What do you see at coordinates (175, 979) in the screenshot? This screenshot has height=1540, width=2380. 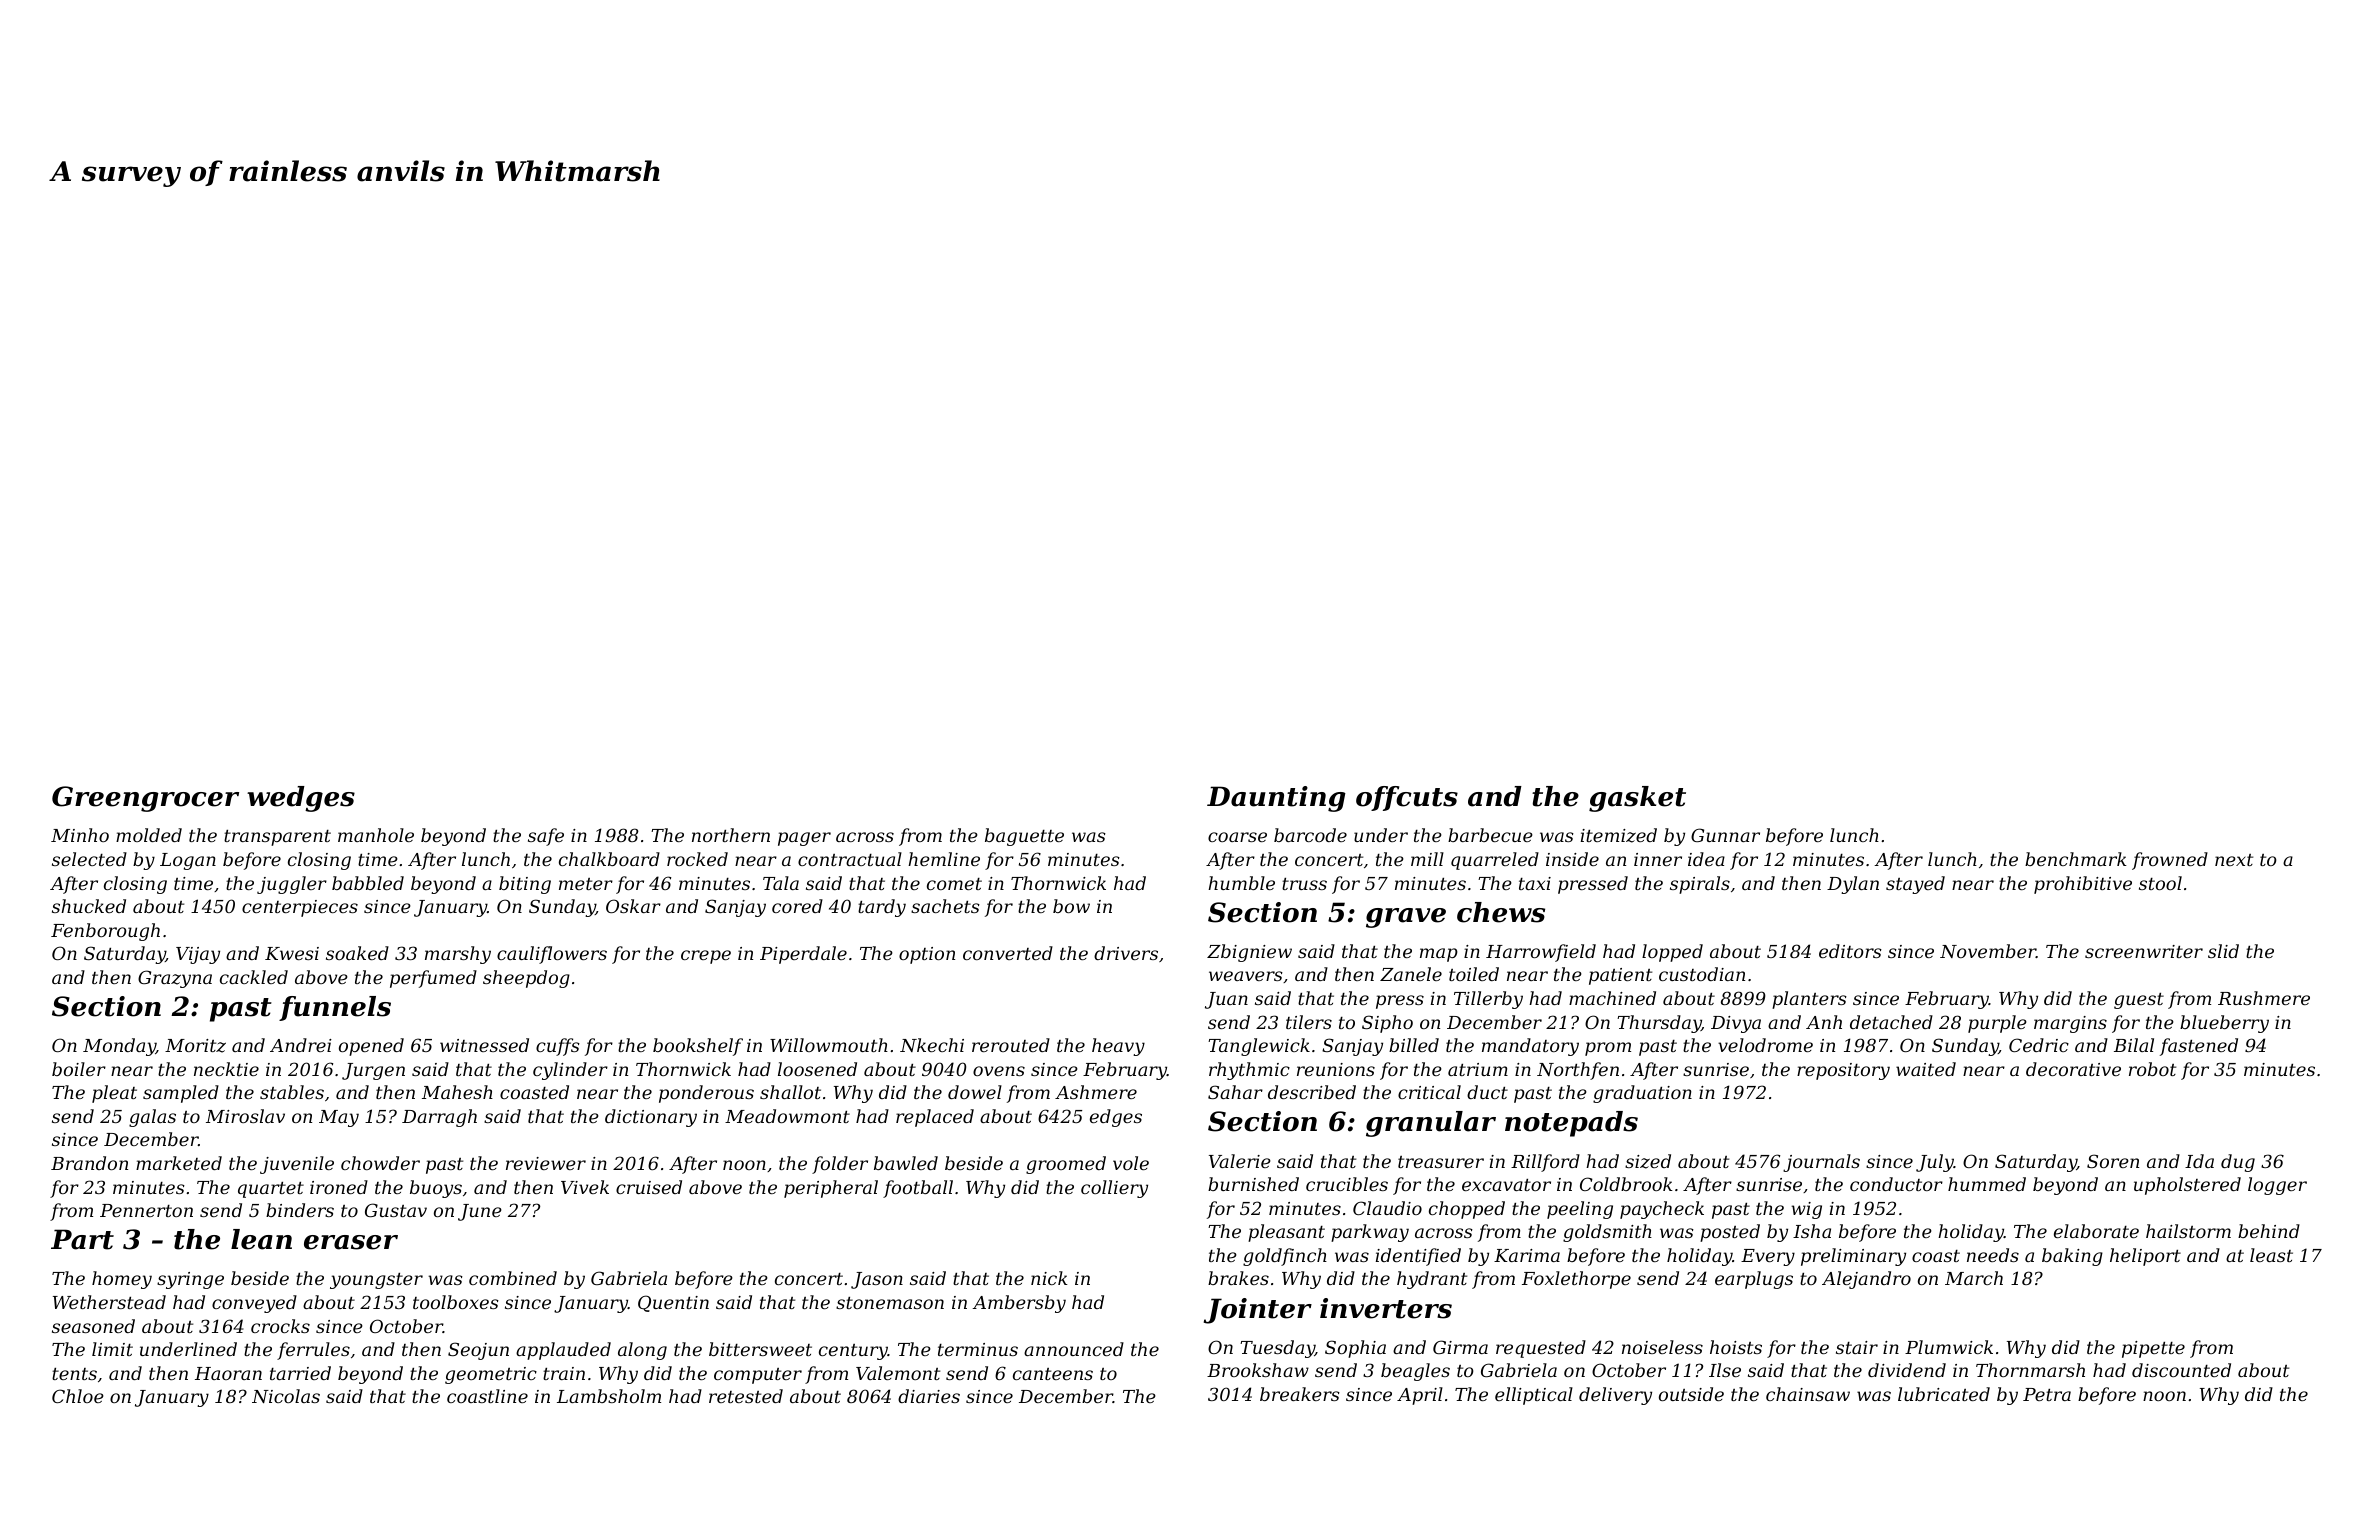 I see `Grazyna` at bounding box center [175, 979].
